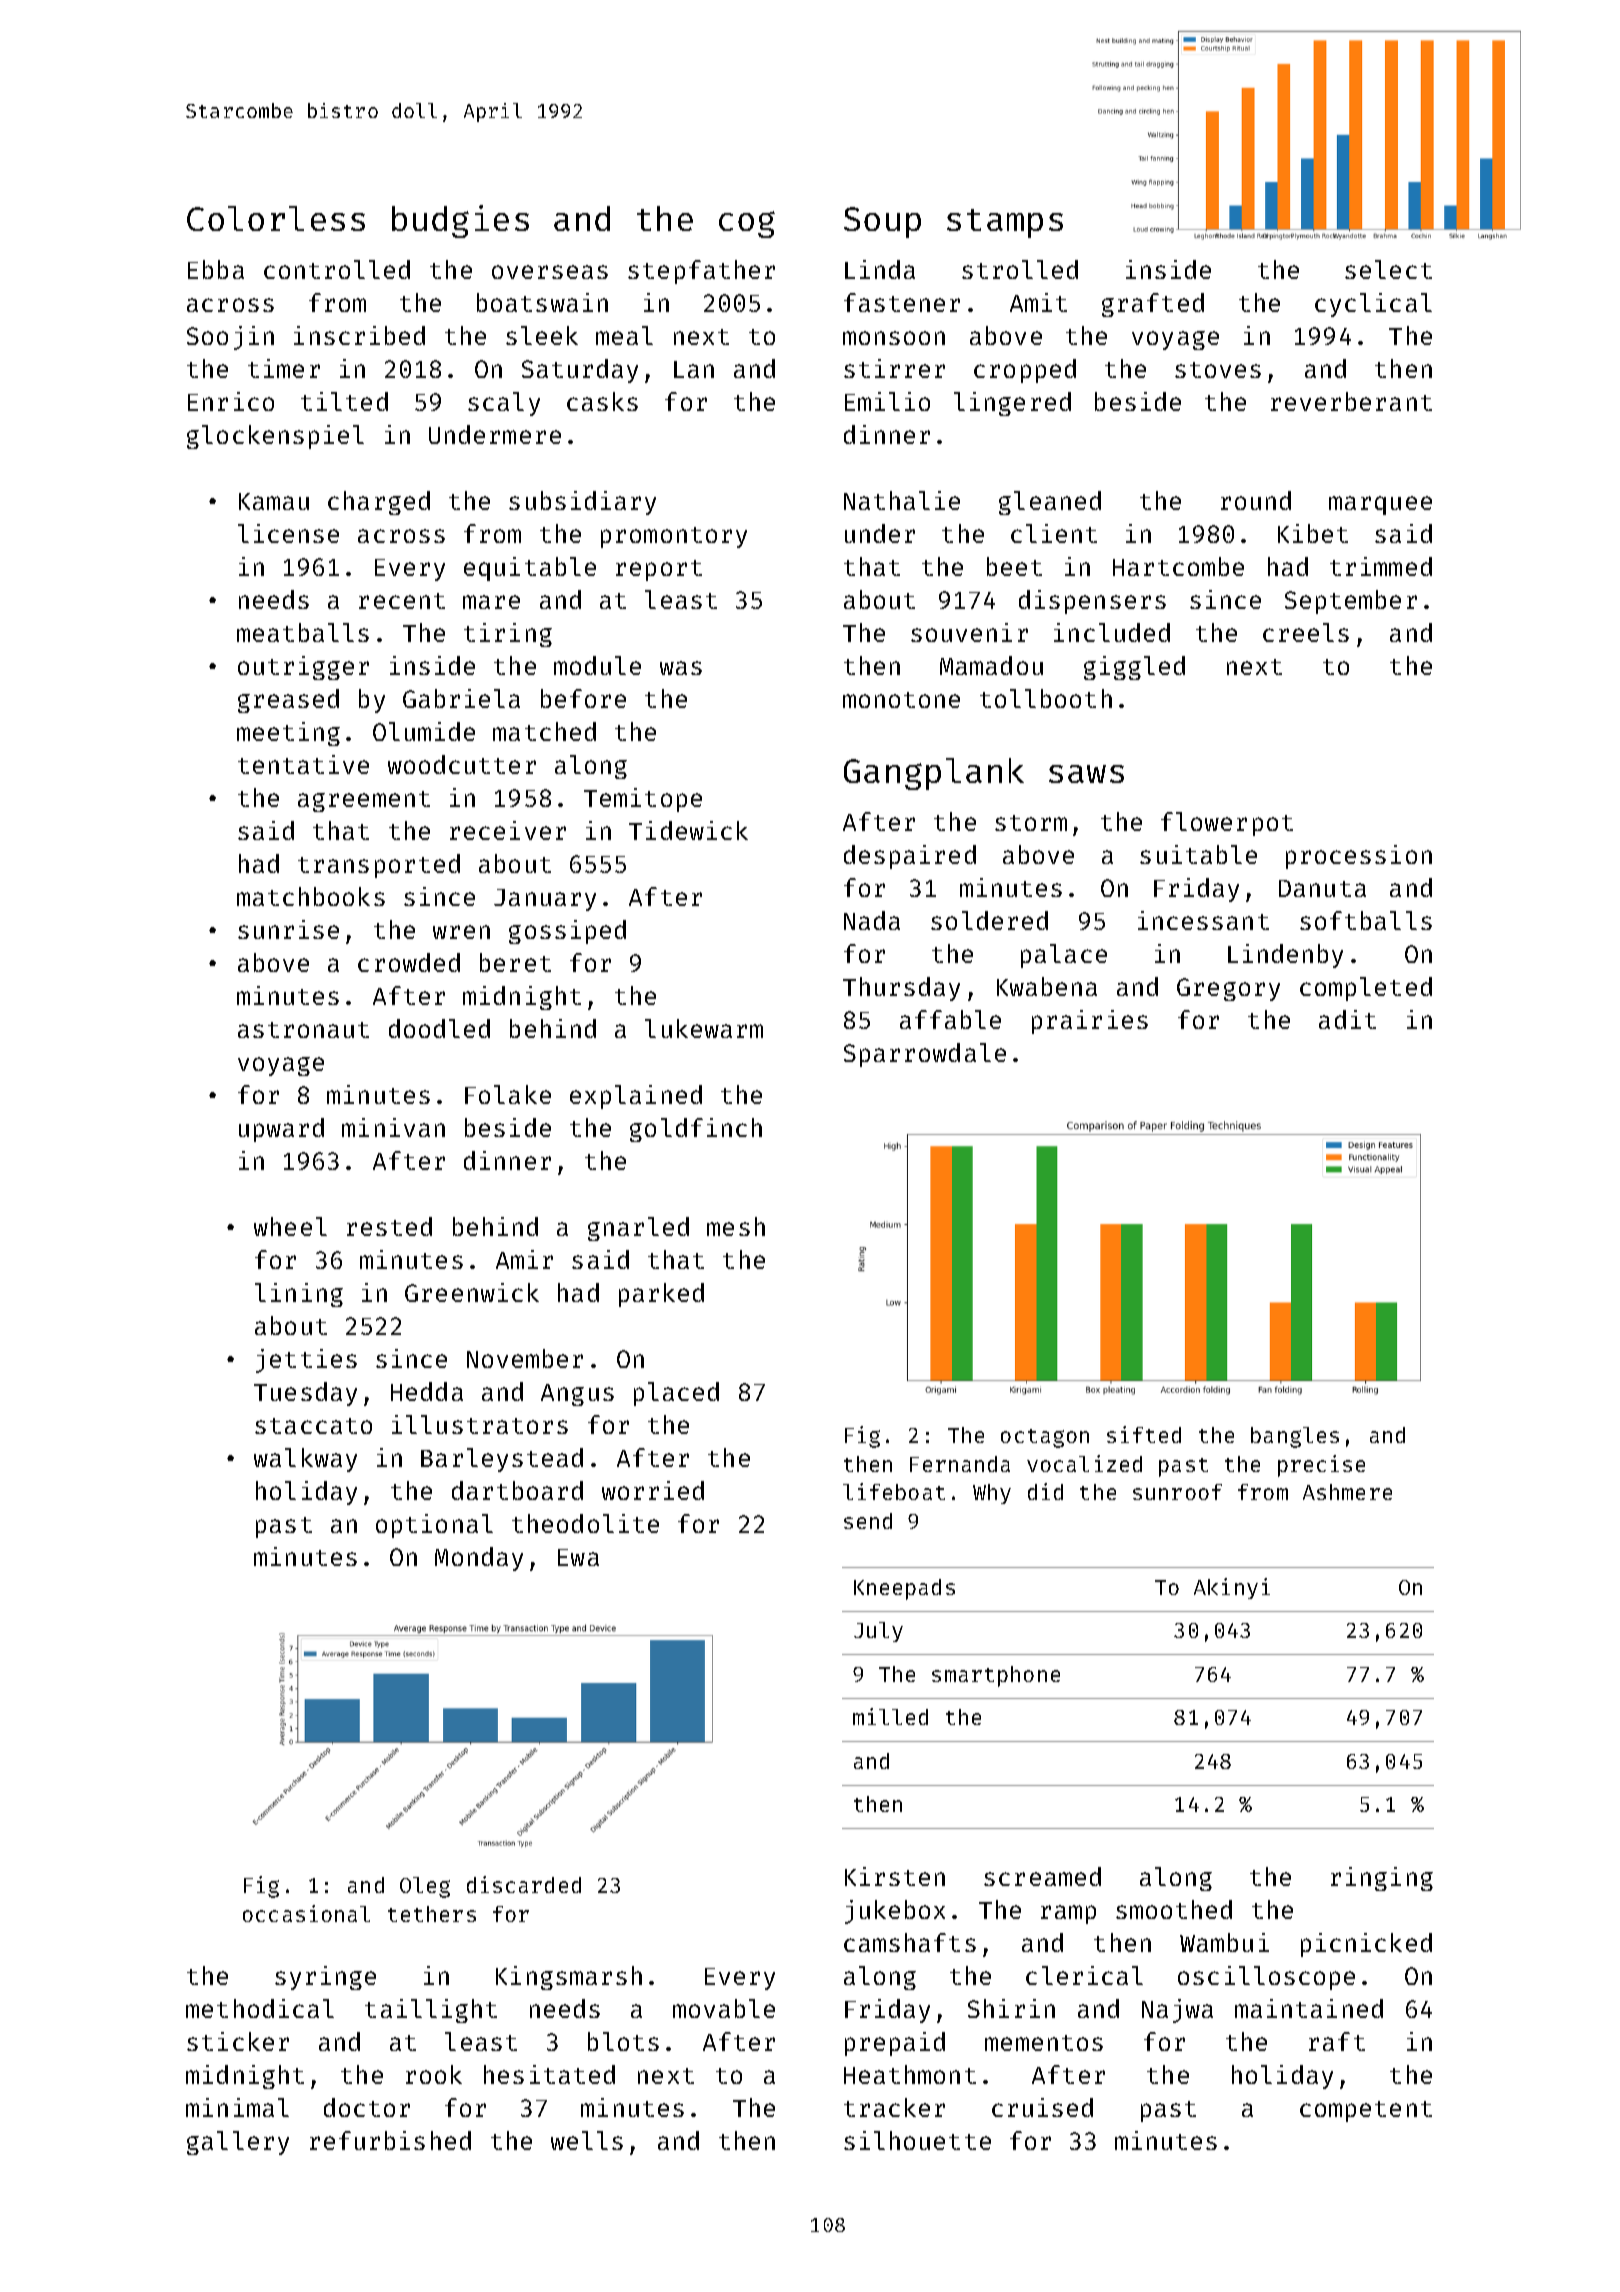 This document has height=2292, width=1620. What do you see at coordinates (569, 1978) in the document?
I see `Kingsmarsh` at bounding box center [569, 1978].
